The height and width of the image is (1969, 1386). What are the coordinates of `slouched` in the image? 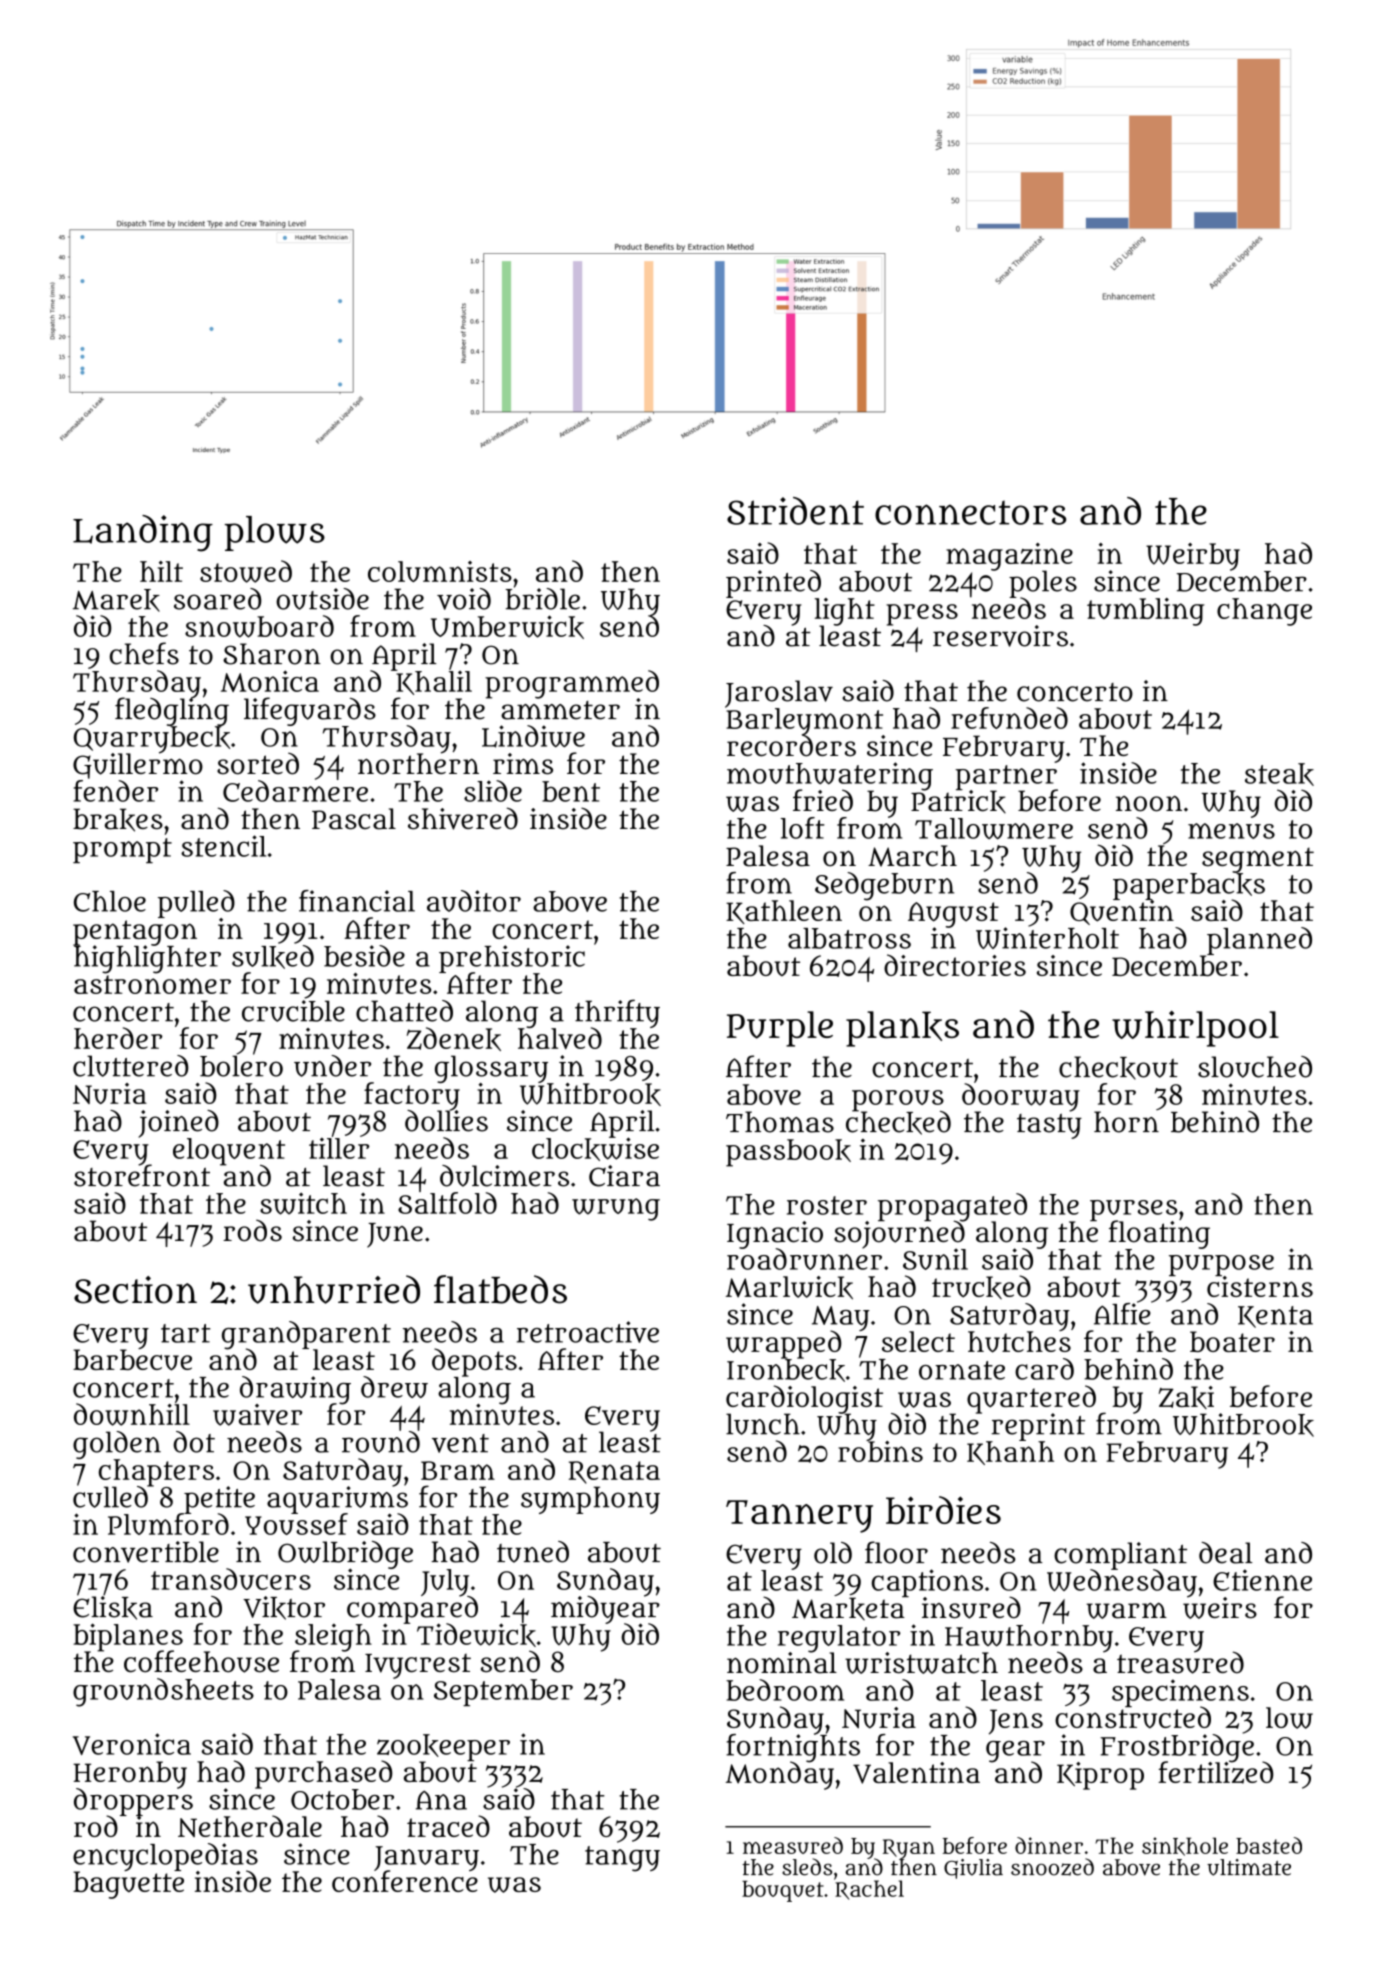 It's located at (1255, 1067).
